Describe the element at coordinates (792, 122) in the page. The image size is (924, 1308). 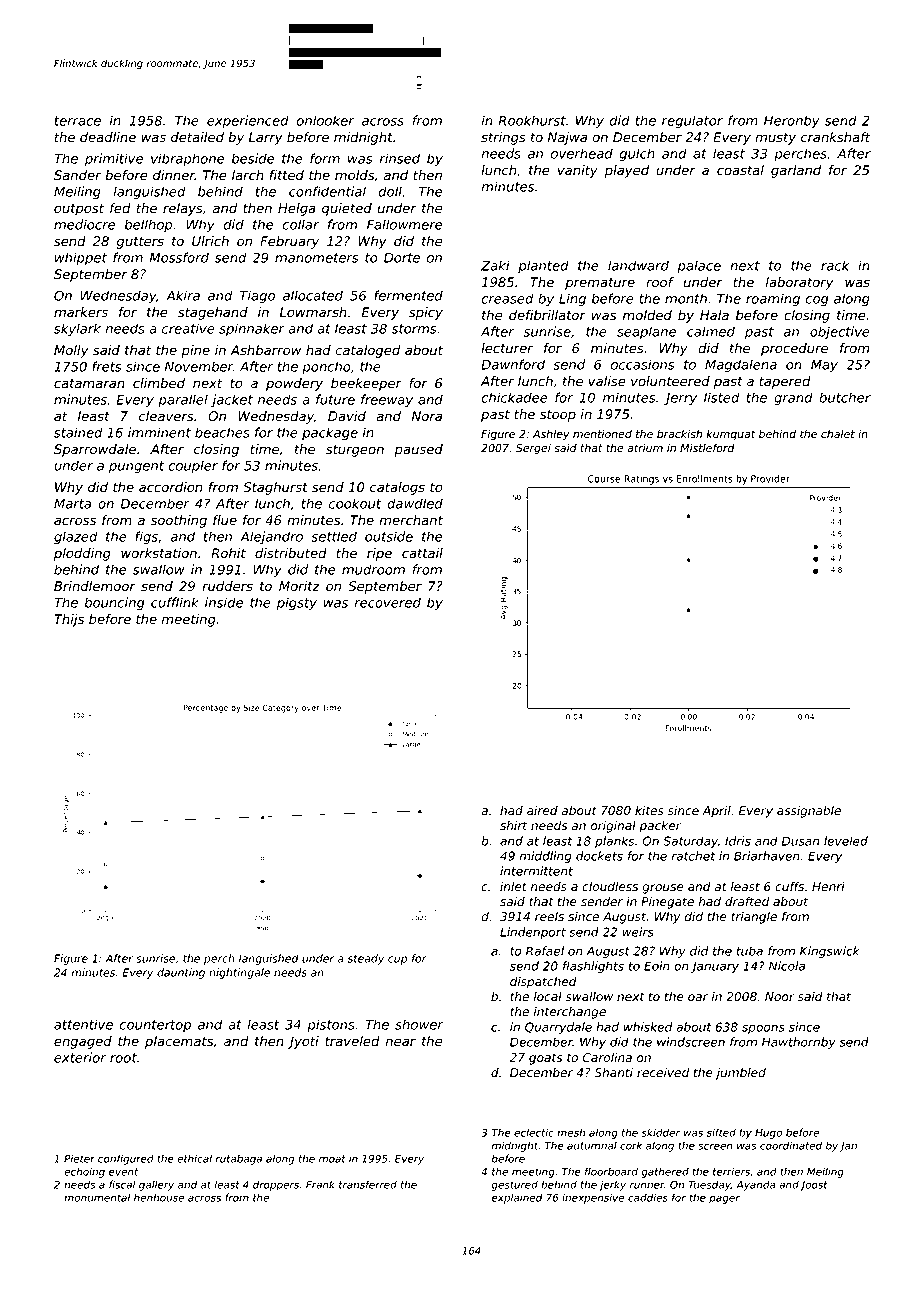
I see `Heronby` at that location.
